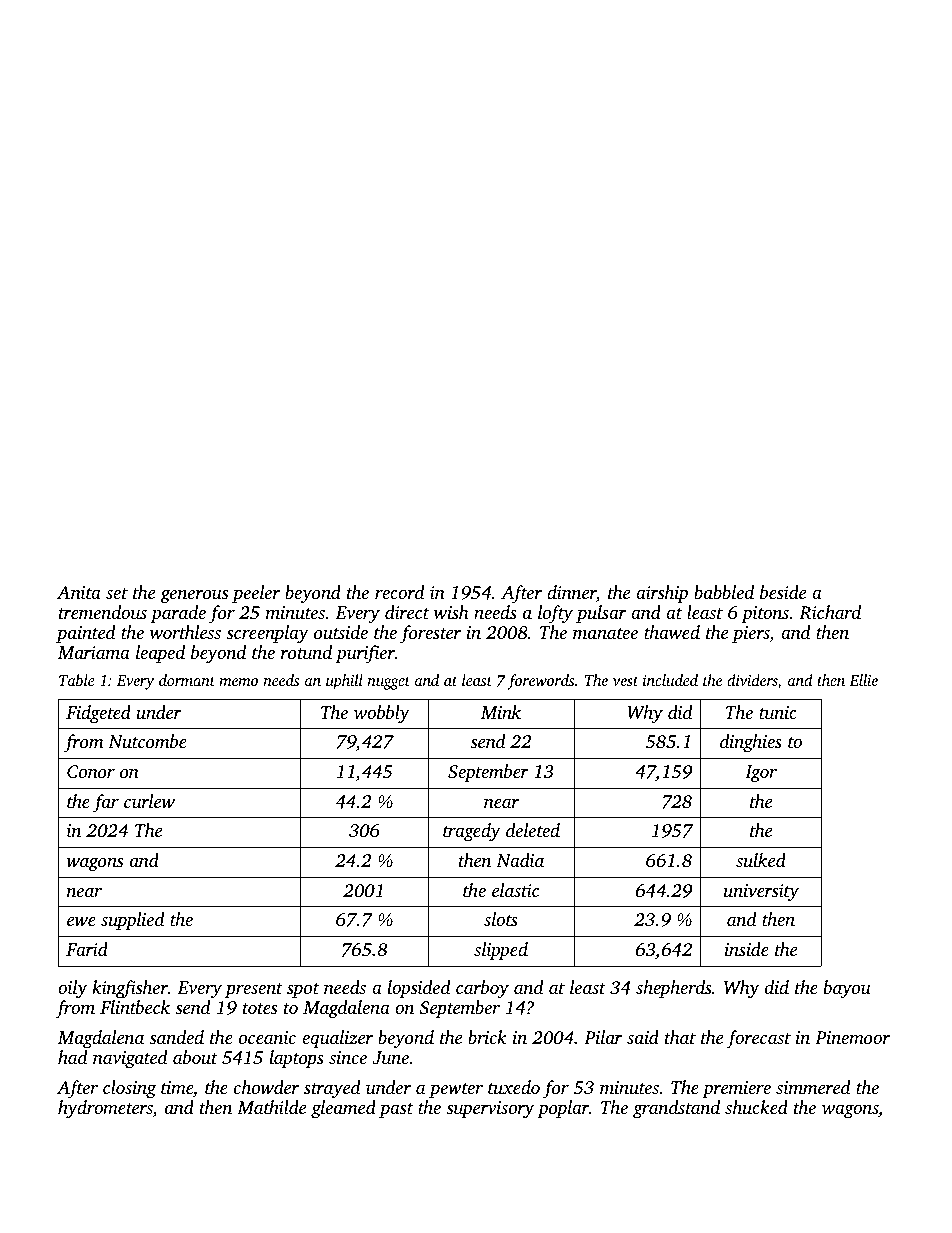 Image resolution: width=952 pixels, height=1233 pixels. Describe the element at coordinates (472, 832) in the document. I see `tragedy` at that location.
